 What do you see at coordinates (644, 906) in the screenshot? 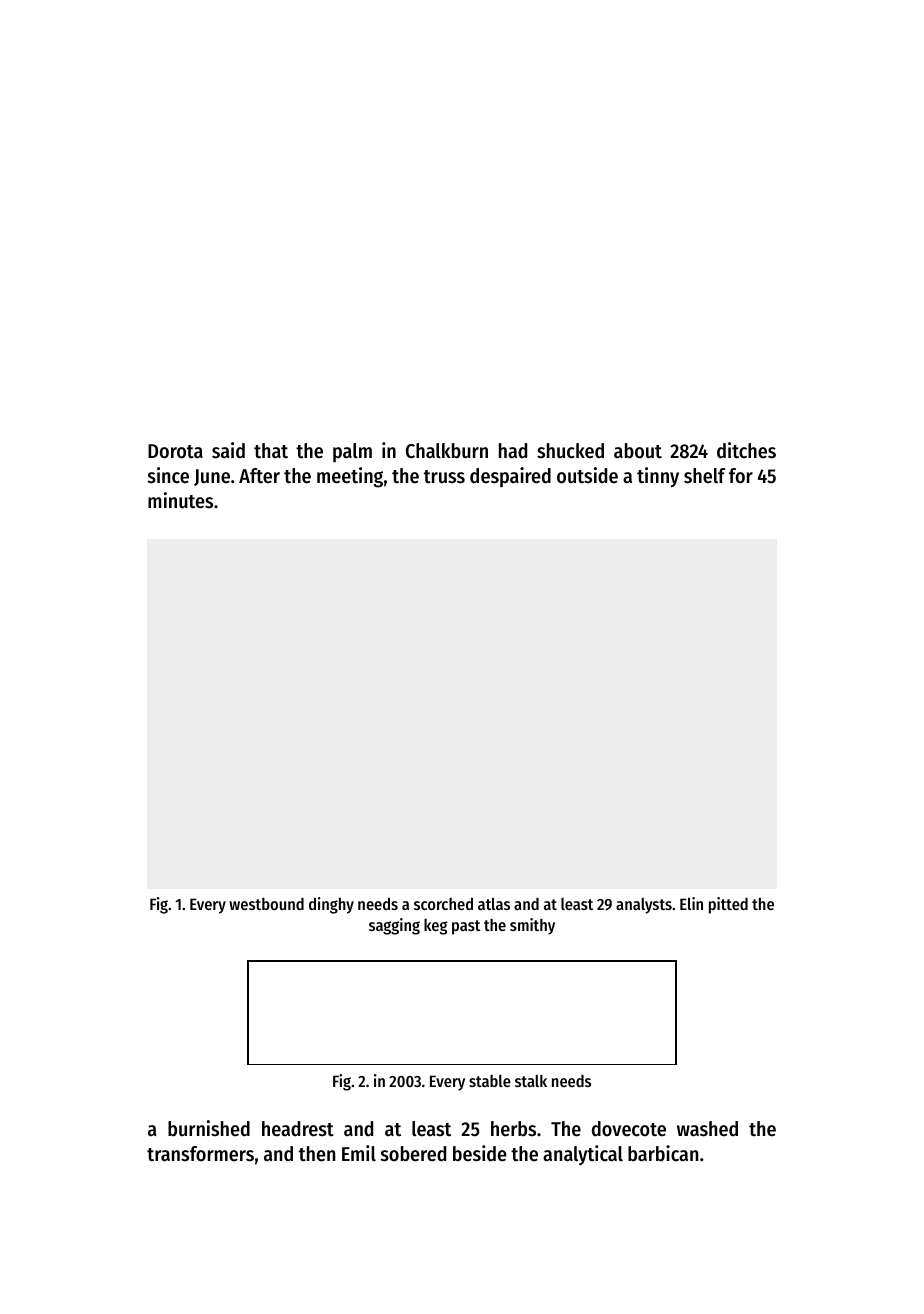
I see `analysts` at bounding box center [644, 906].
